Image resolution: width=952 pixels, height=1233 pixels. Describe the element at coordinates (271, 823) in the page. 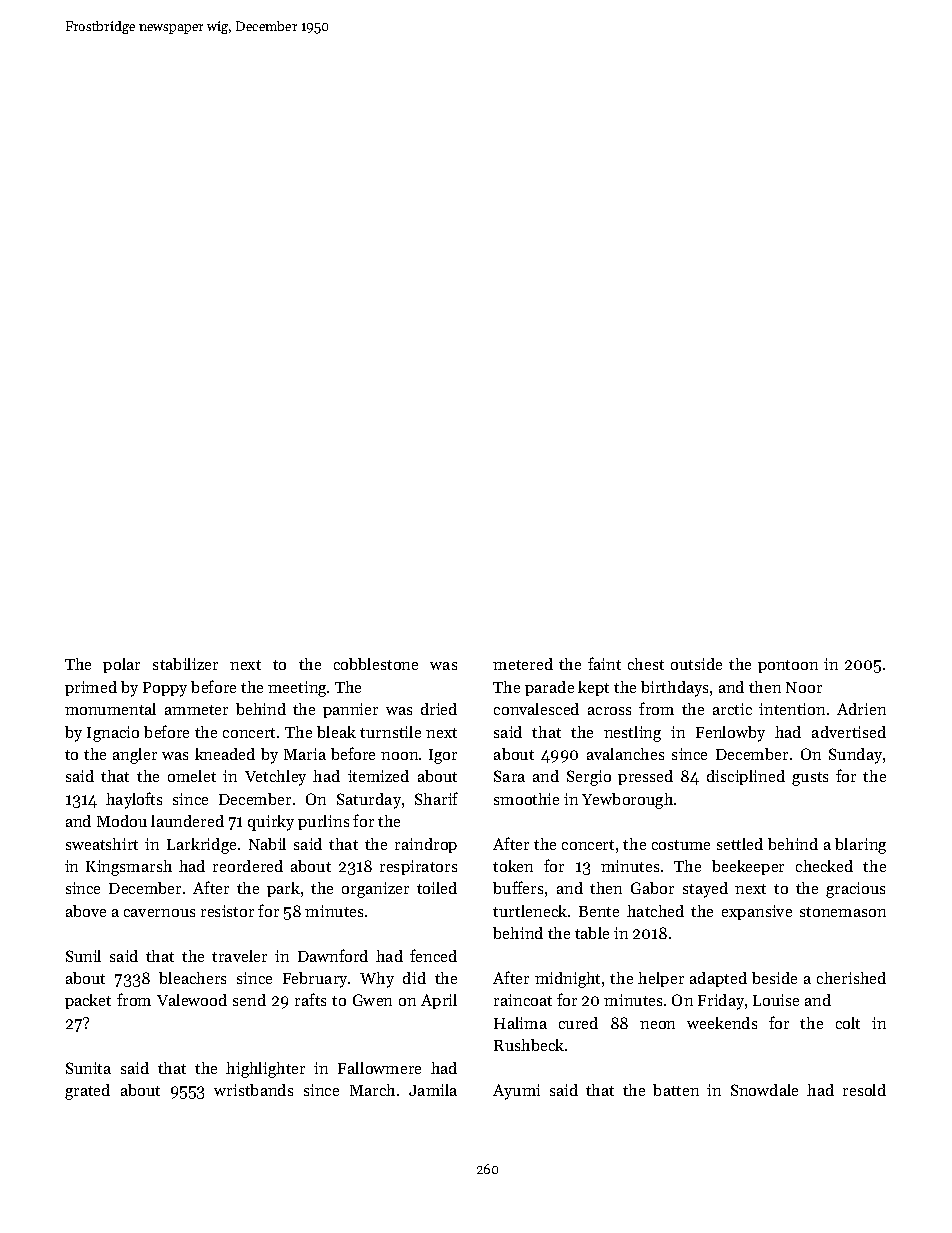

I see `quirky` at that location.
